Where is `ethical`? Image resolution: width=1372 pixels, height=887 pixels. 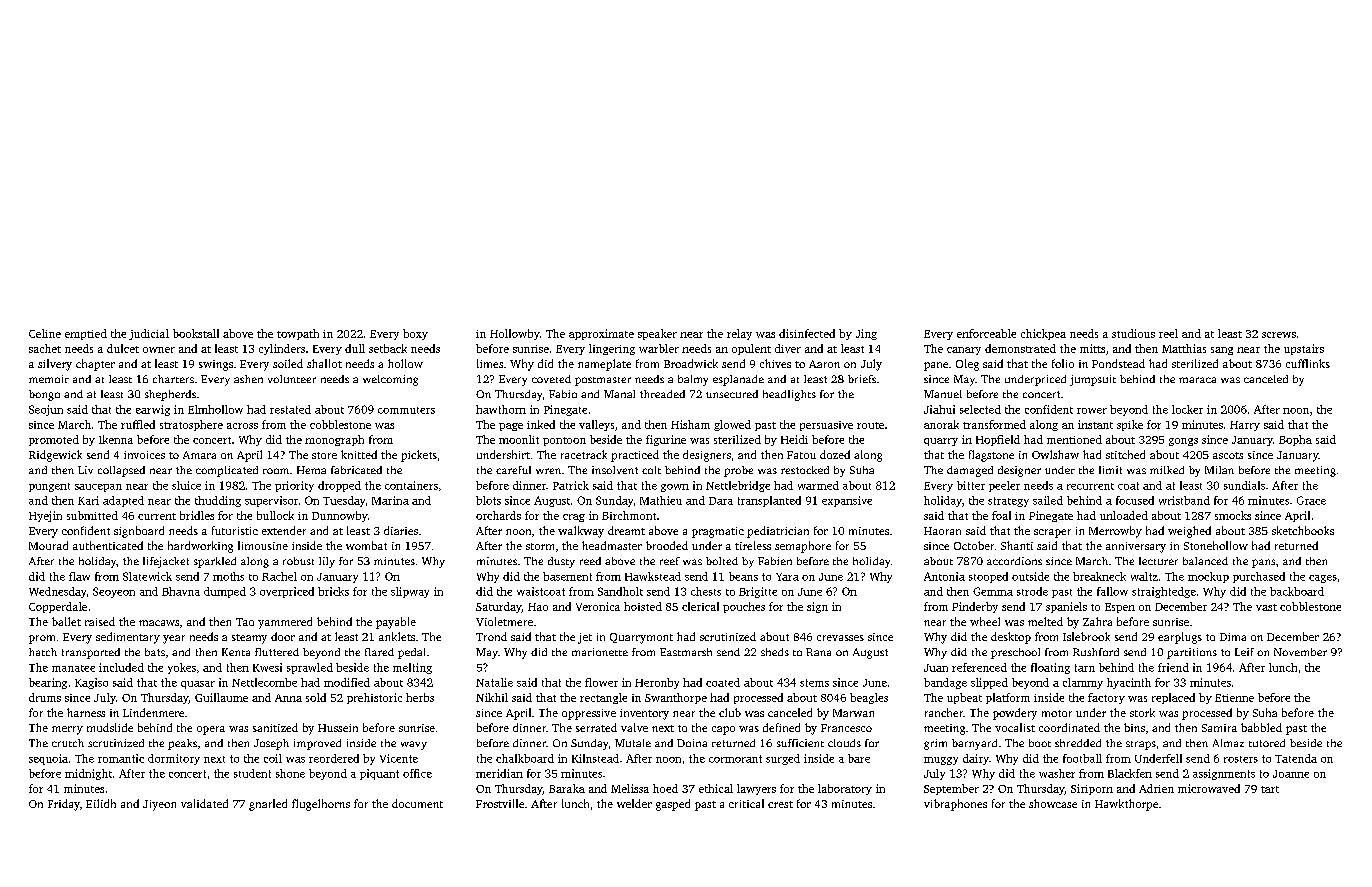 ethical is located at coordinates (716, 788).
